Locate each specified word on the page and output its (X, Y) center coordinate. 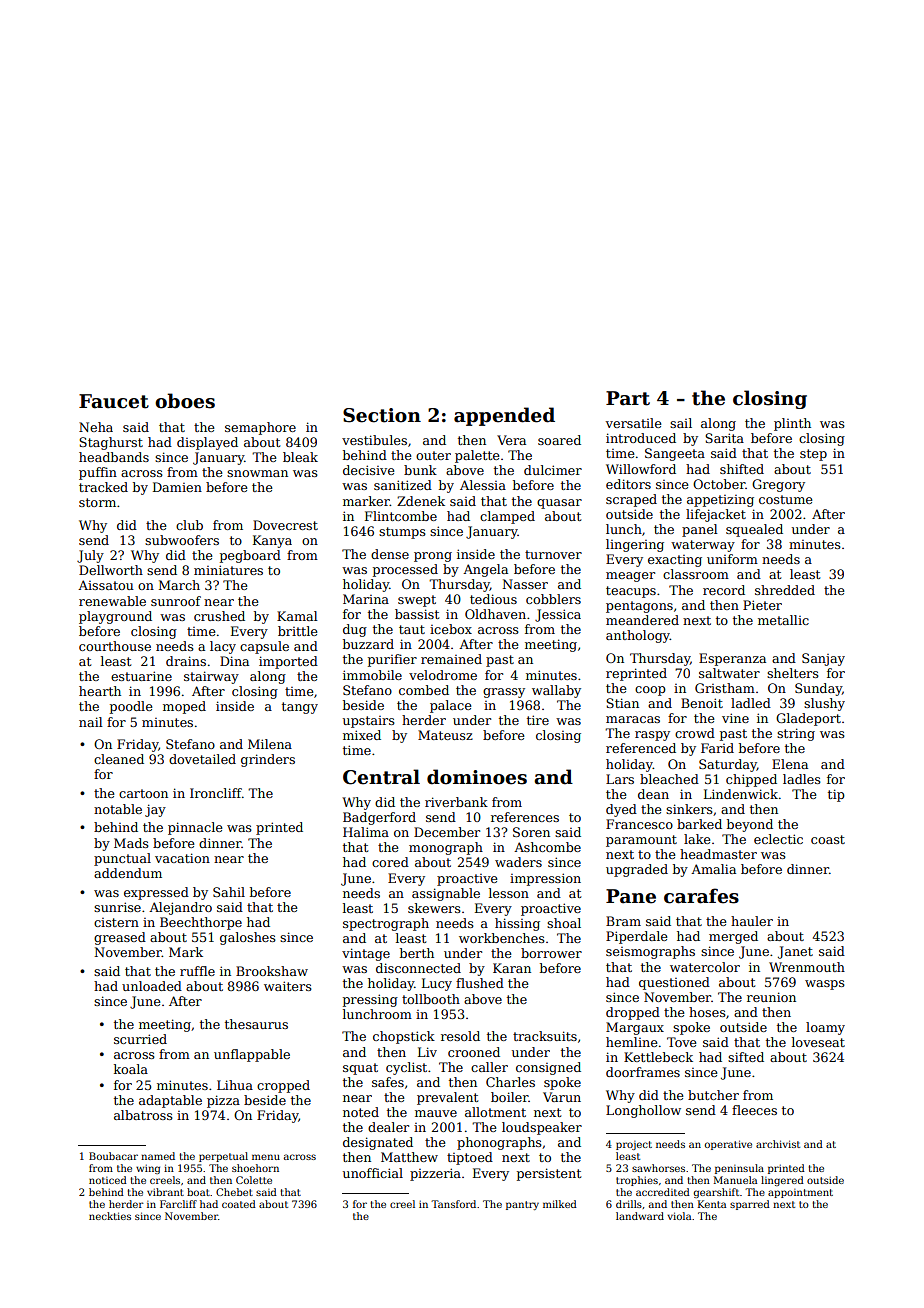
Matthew (409, 1157)
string (796, 734)
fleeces (754, 1110)
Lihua (235, 1085)
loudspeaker (542, 1128)
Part (628, 398)
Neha (96, 427)
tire (538, 720)
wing (148, 1169)
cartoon (143, 793)
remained (451, 659)
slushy (824, 704)
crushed (219, 616)
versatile (633, 423)
